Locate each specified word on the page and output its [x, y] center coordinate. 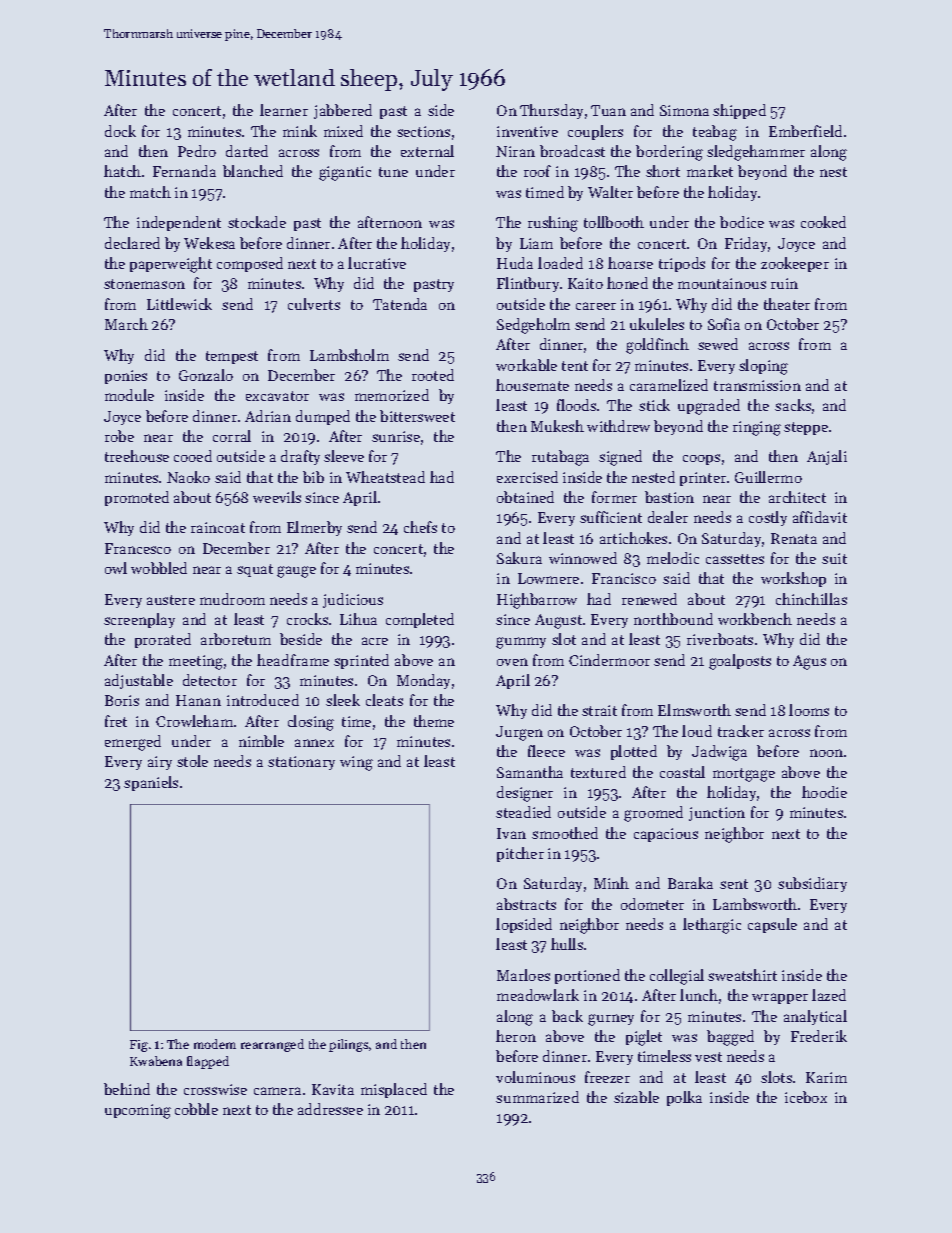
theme [434, 721]
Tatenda [400, 304]
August [558, 621]
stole [192, 761]
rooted [433, 375]
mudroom [232, 599]
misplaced [394, 1090]
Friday [746, 244]
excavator [277, 396]
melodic [673, 558]
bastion [669, 497]
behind [127, 1089]
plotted [634, 752]
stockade [257, 222]
